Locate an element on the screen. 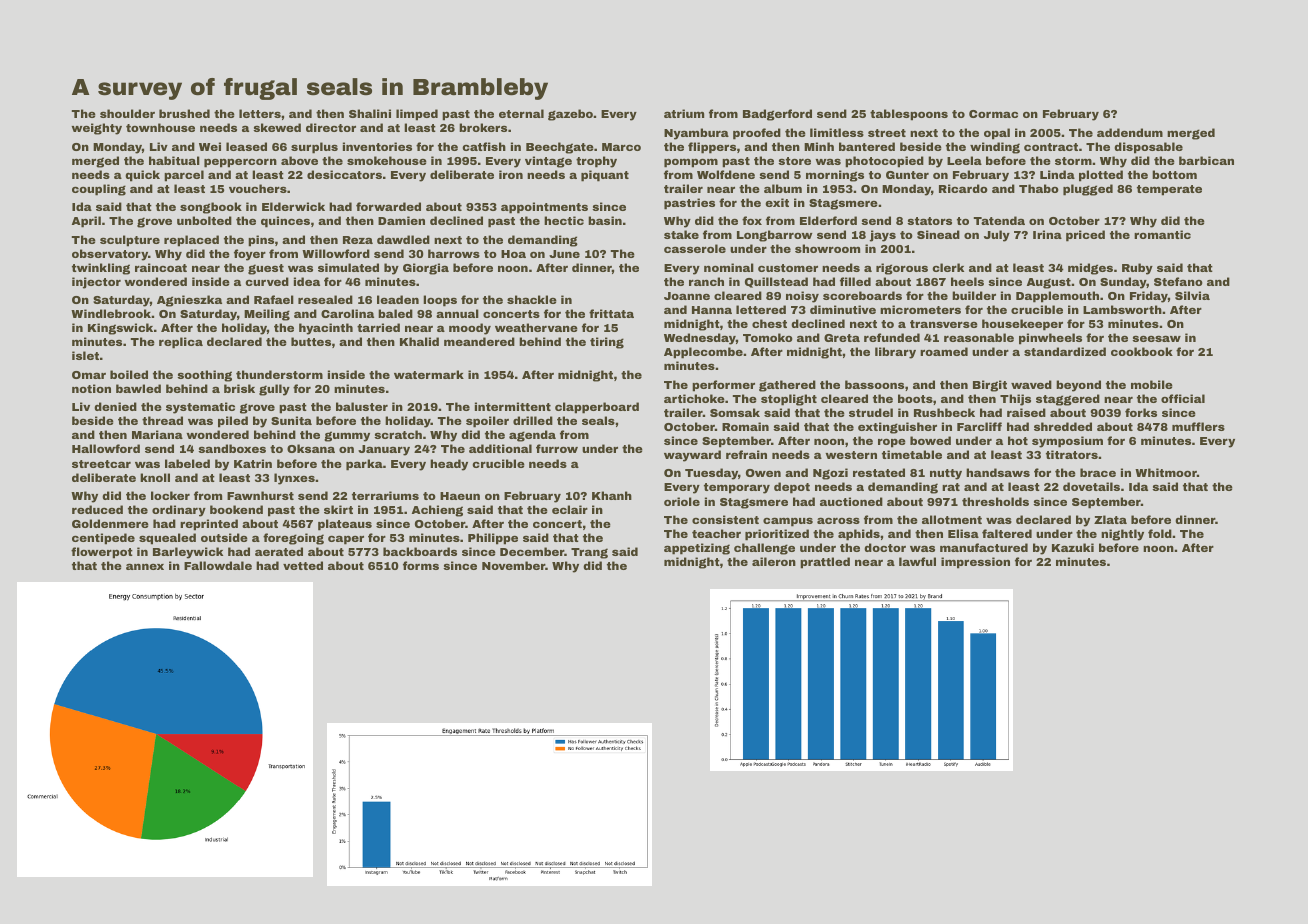  plateaus is located at coordinates (345, 525).
